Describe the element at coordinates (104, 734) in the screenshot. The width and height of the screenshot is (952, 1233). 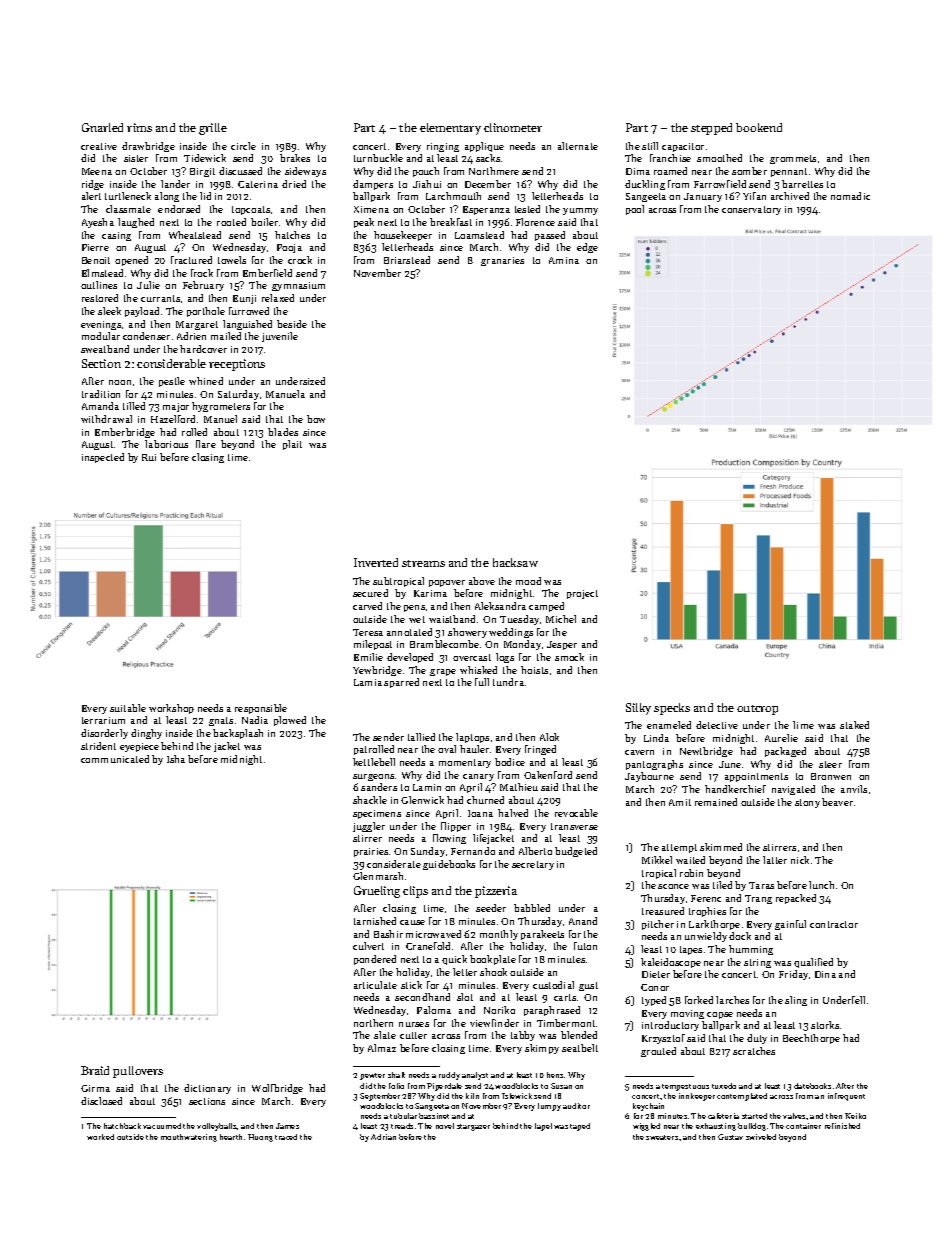
I see `disorderly` at that location.
